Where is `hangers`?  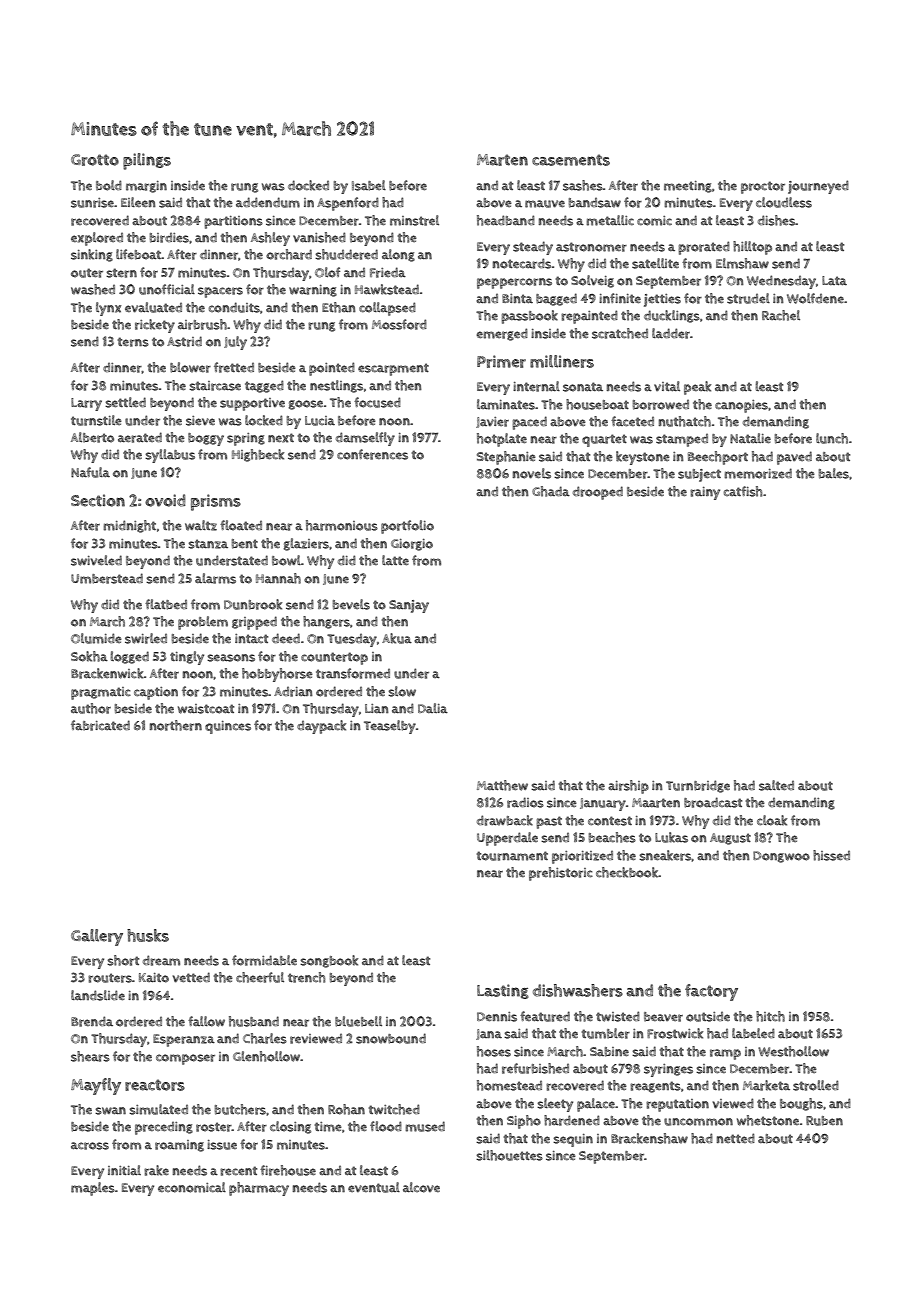 hangers is located at coordinates (326, 622).
